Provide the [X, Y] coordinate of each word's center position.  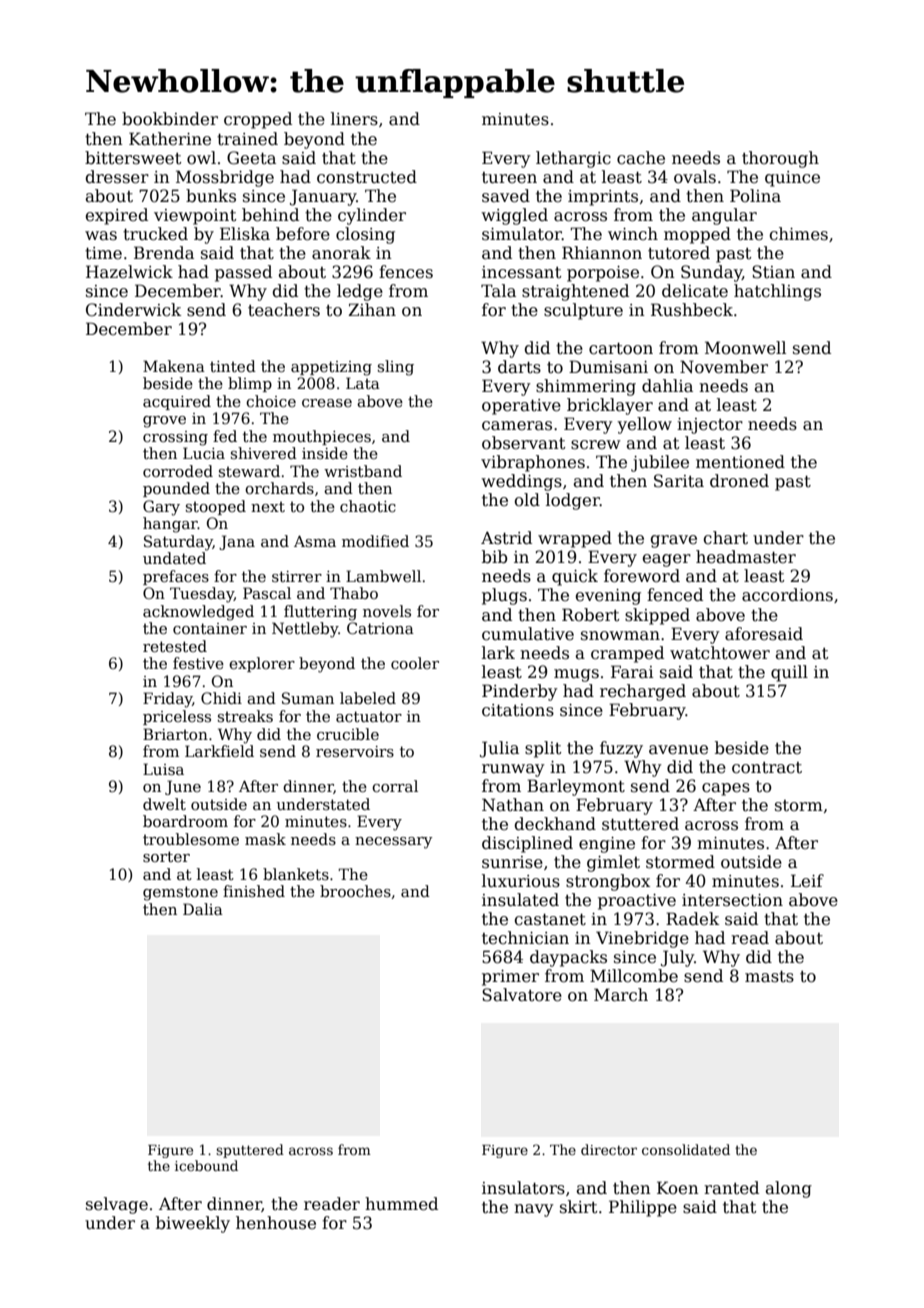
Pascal [267, 593]
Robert [590, 615]
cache [641, 158]
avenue [678, 750]
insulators [523, 1188]
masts [769, 977]
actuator [369, 716]
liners [354, 119]
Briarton [175, 734]
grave [674, 541]
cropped [258, 120]
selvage [117, 1205]
